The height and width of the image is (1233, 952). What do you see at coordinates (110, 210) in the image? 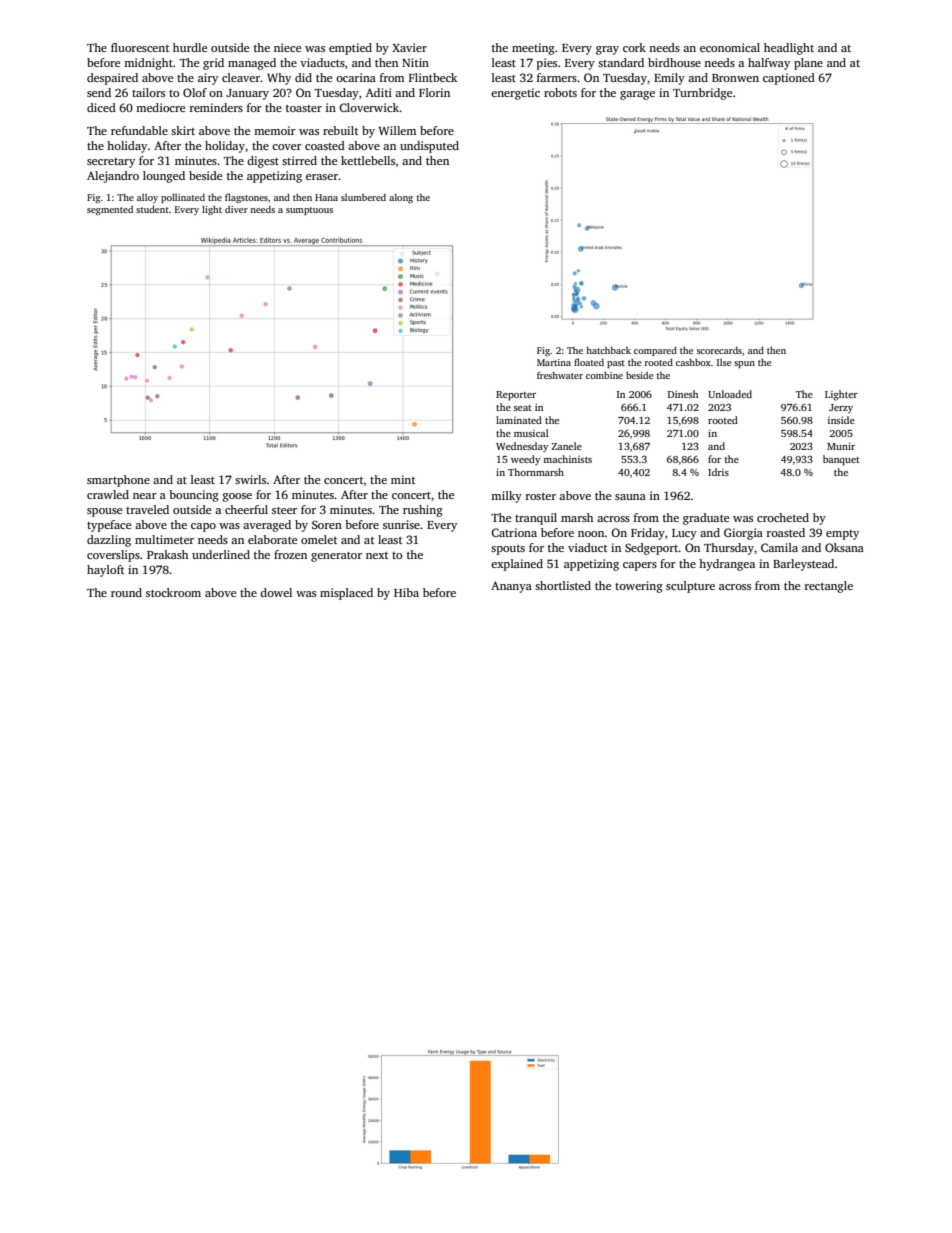
I see `segmented` at bounding box center [110, 210].
